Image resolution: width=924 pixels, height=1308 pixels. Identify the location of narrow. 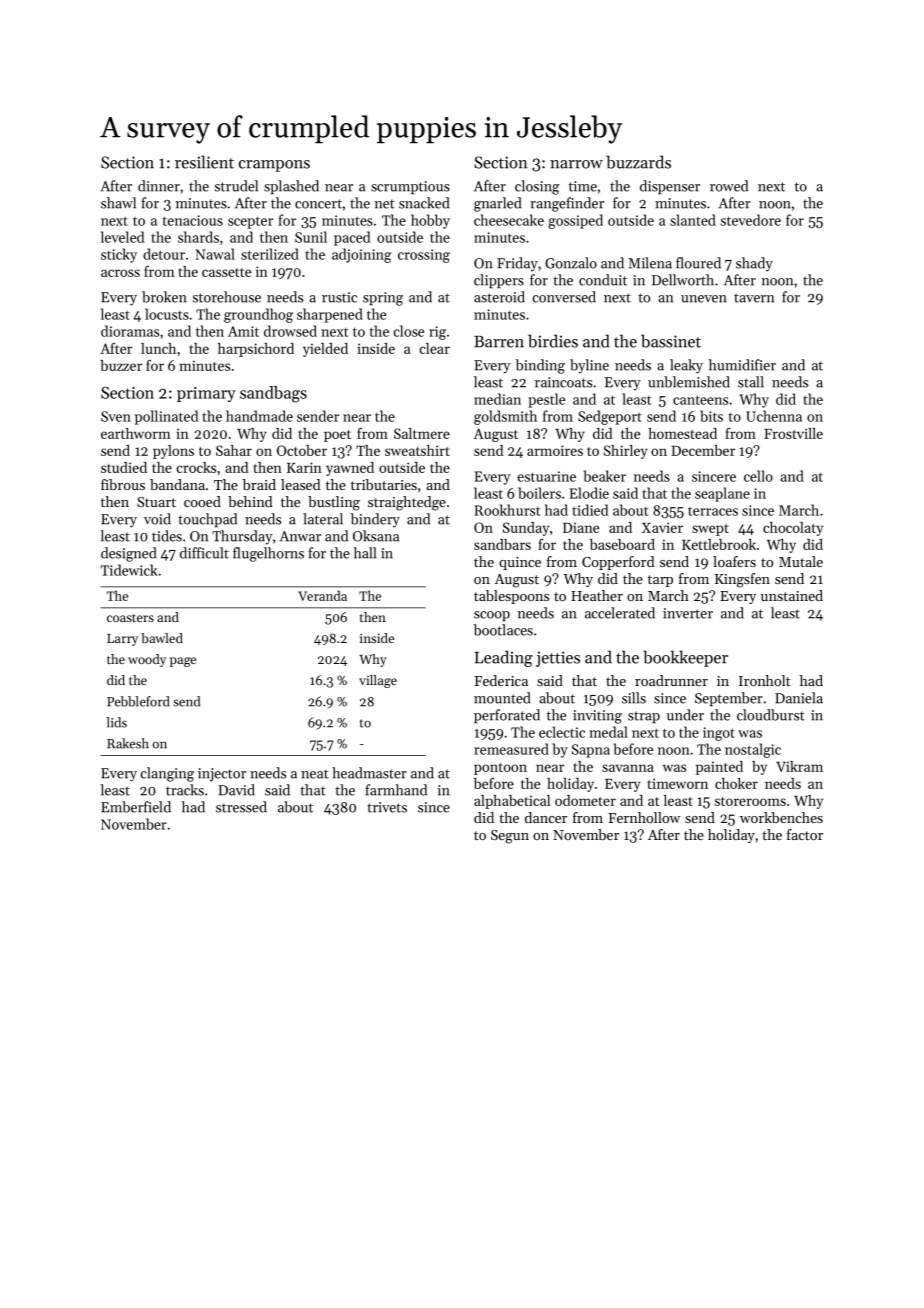
(576, 164).
